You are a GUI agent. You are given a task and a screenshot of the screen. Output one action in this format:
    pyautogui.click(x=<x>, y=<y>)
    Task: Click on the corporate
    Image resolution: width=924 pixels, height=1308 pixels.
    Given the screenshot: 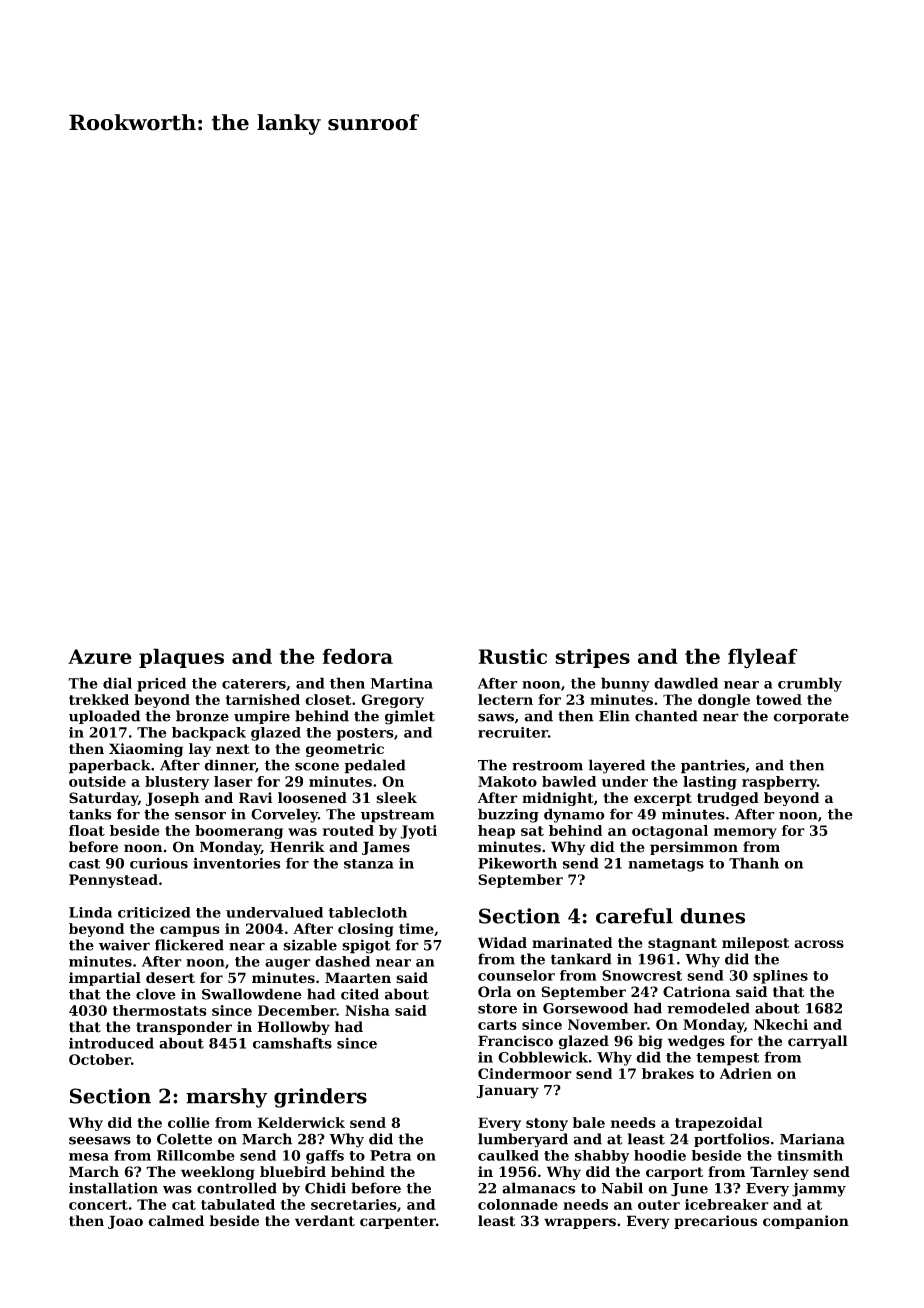 What is the action you would take?
    pyautogui.click(x=811, y=717)
